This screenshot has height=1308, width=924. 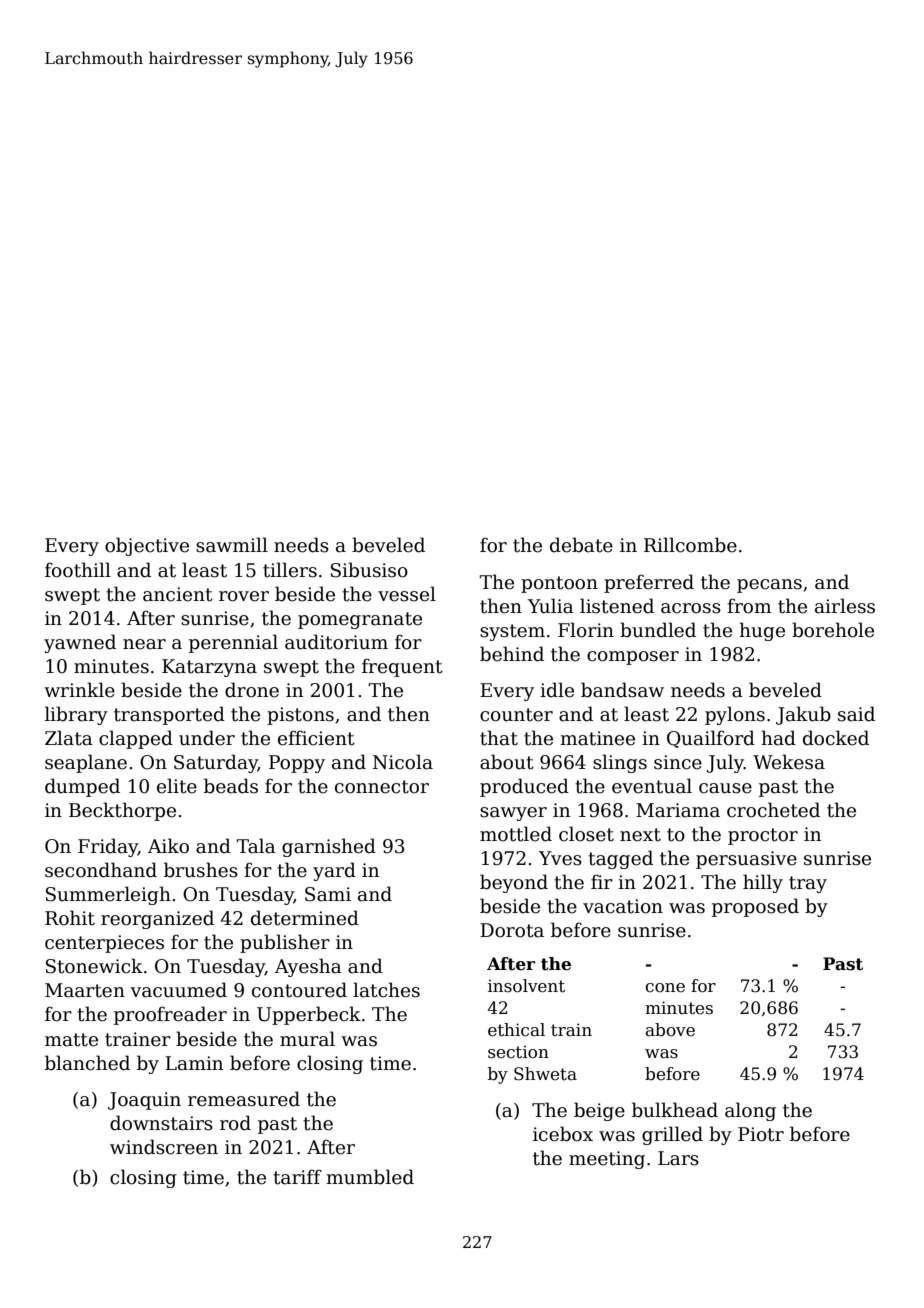 I want to click on crocheted, so click(x=773, y=810).
